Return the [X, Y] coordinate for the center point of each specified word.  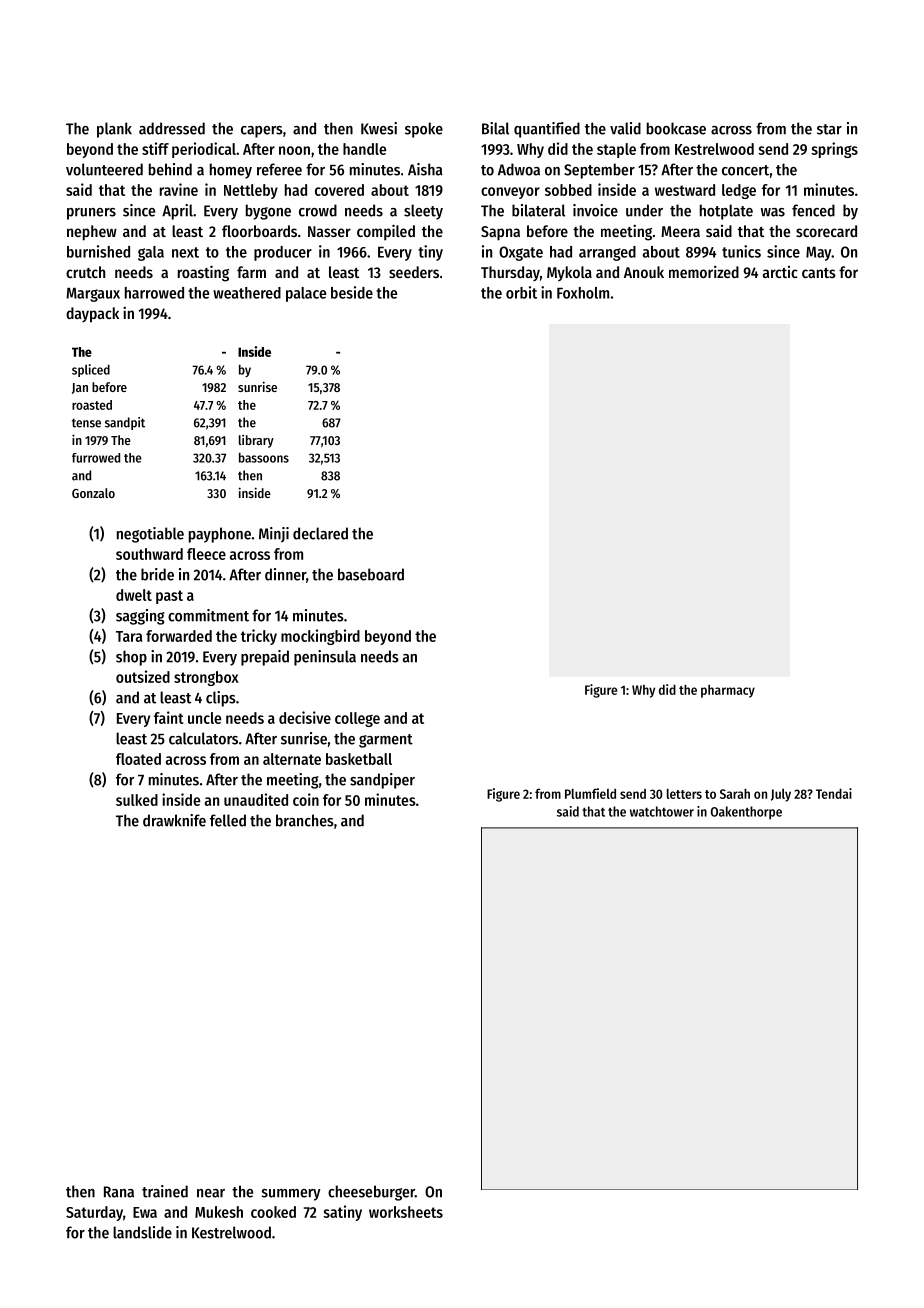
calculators [203, 738]
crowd [318, 210]
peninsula [325, 658]
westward [685, 190]
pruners [91, 214]
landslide [142, 1232]
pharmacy [728, 691]
